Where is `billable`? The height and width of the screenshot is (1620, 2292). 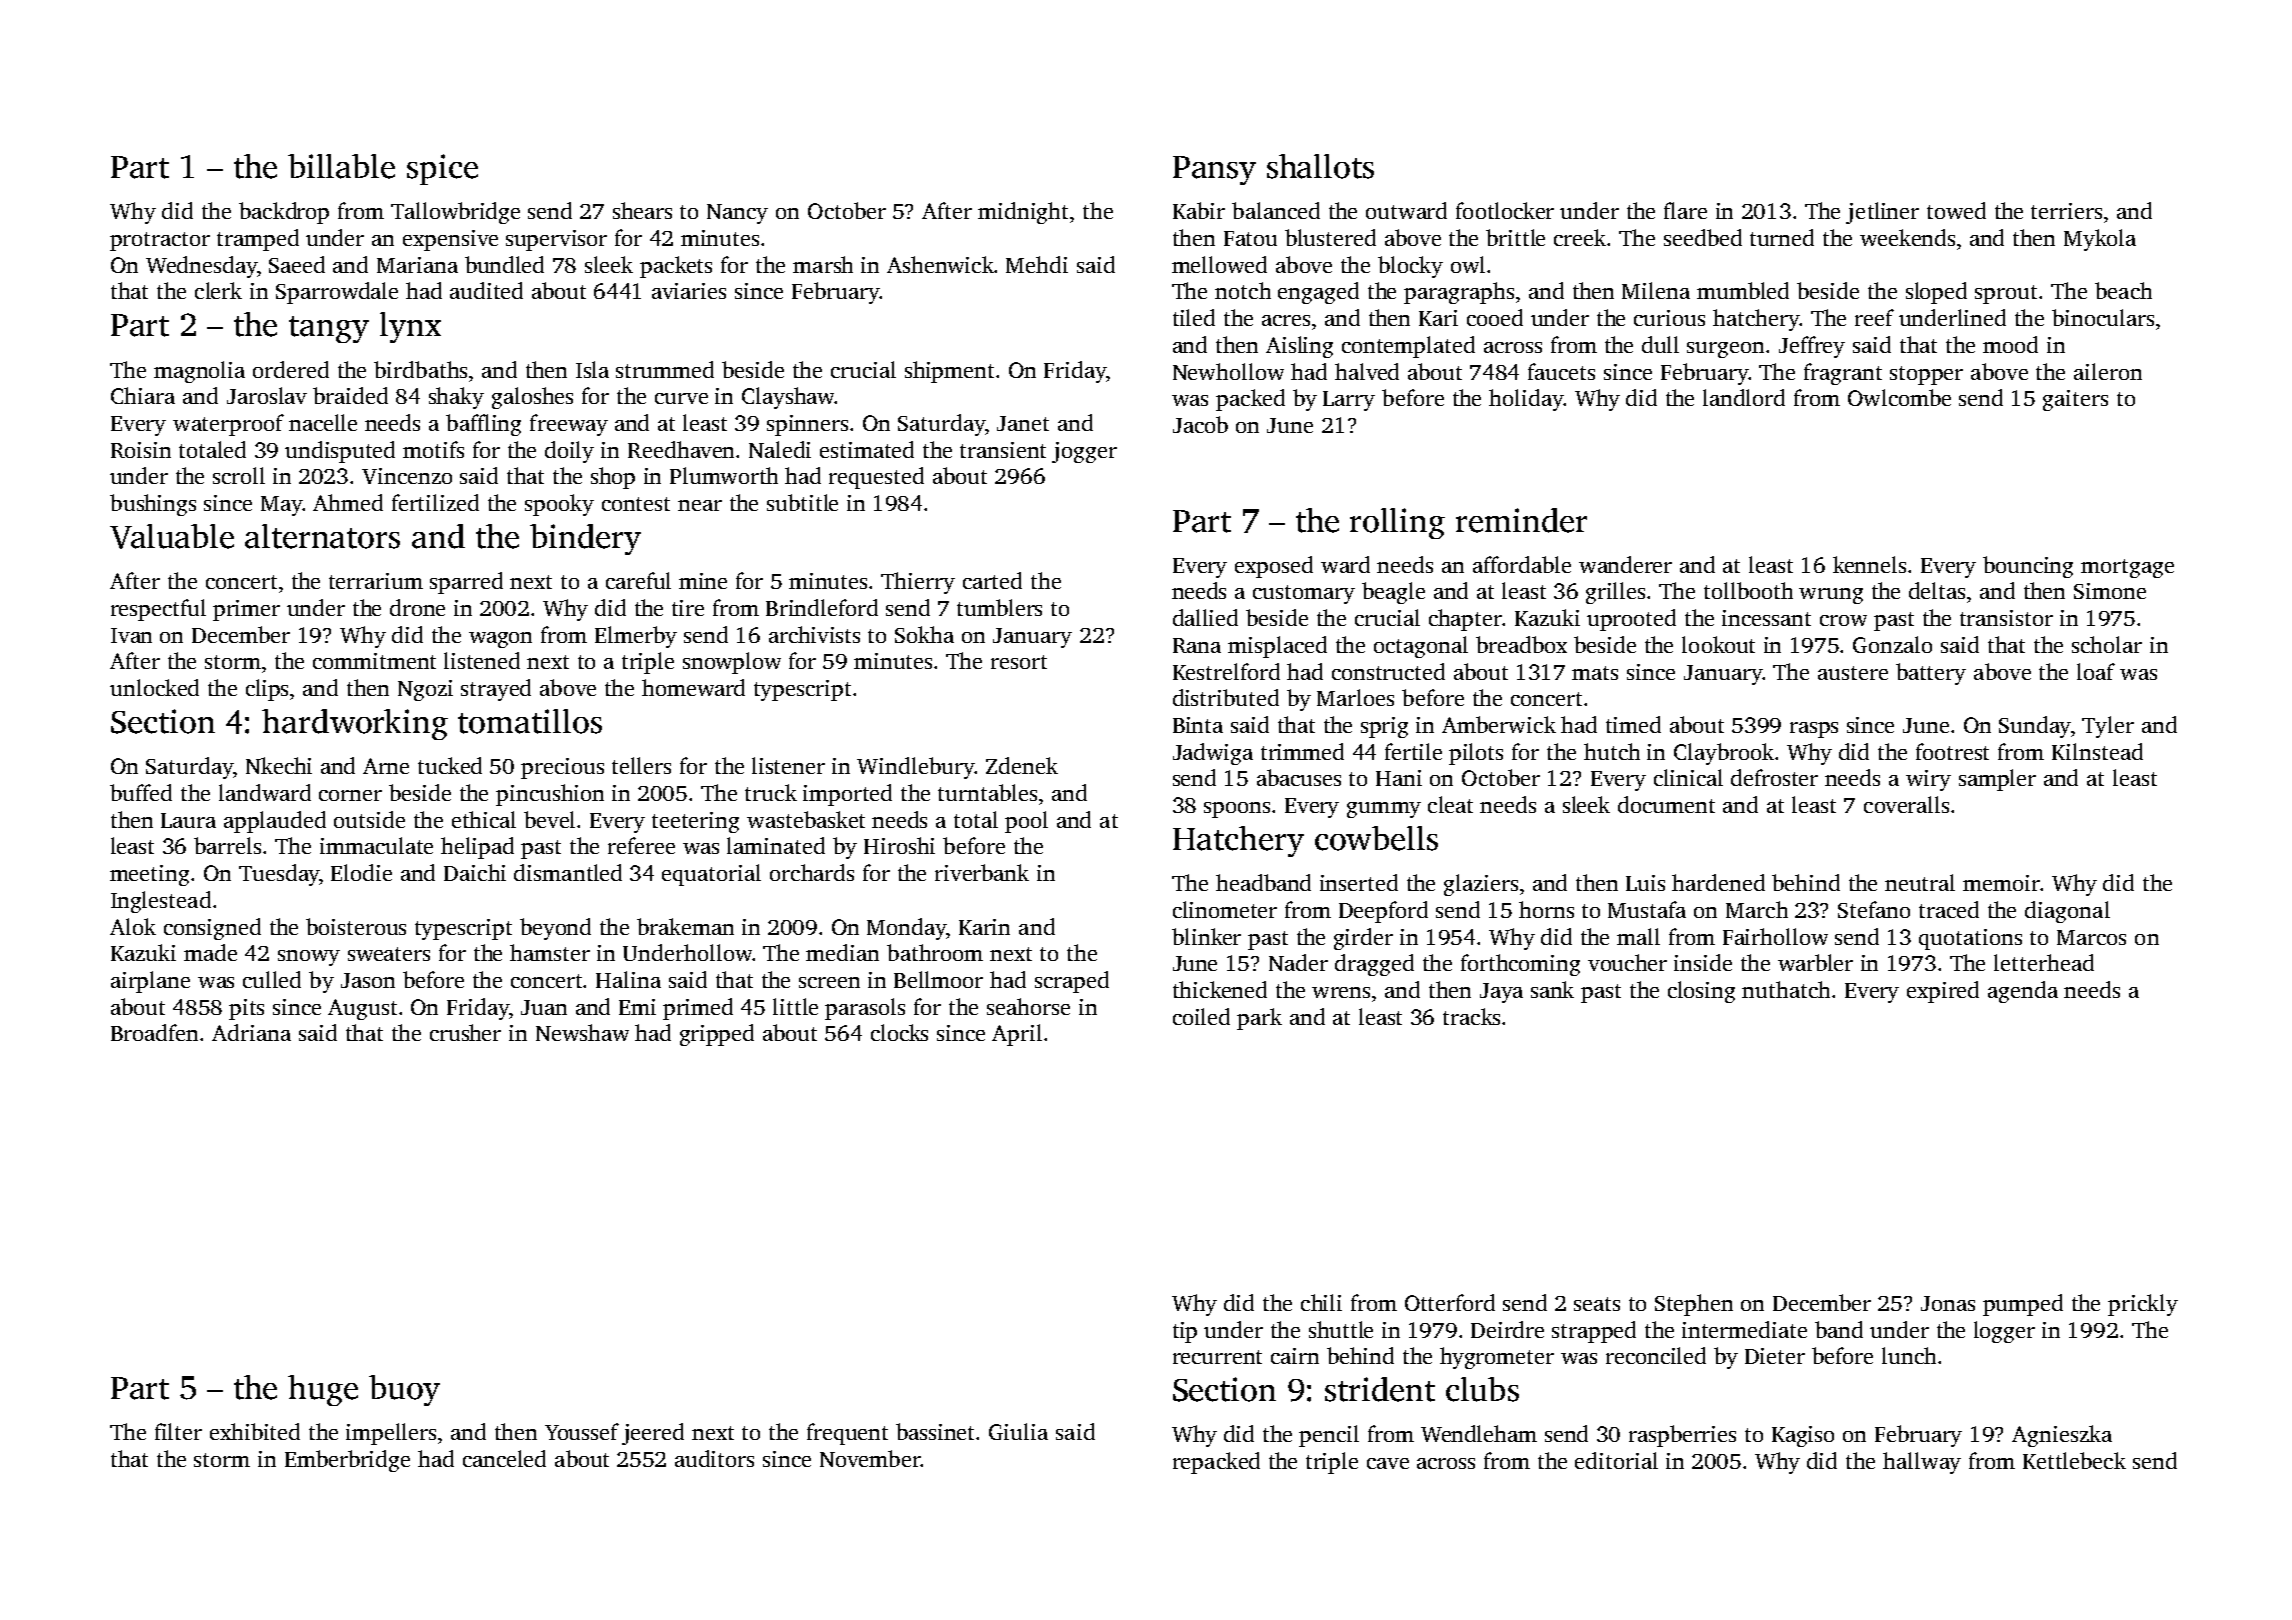 billable is located at coordinates (341, 166).
